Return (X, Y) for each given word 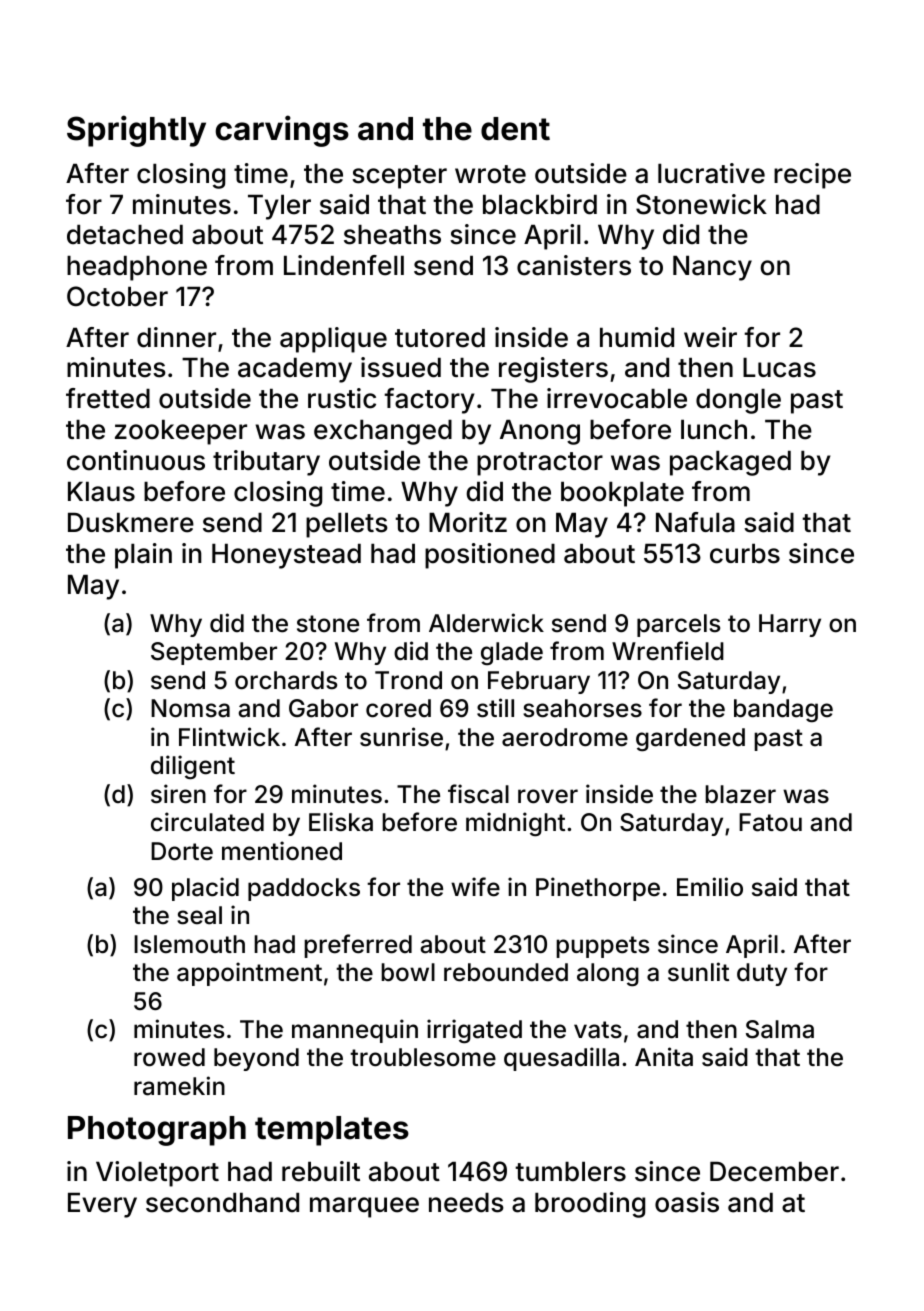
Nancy (712, 268)
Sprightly (136, 131)
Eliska (341, 822)
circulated (207, 822)
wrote (490, 174)
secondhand (222, 1203)
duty (762, 974)
